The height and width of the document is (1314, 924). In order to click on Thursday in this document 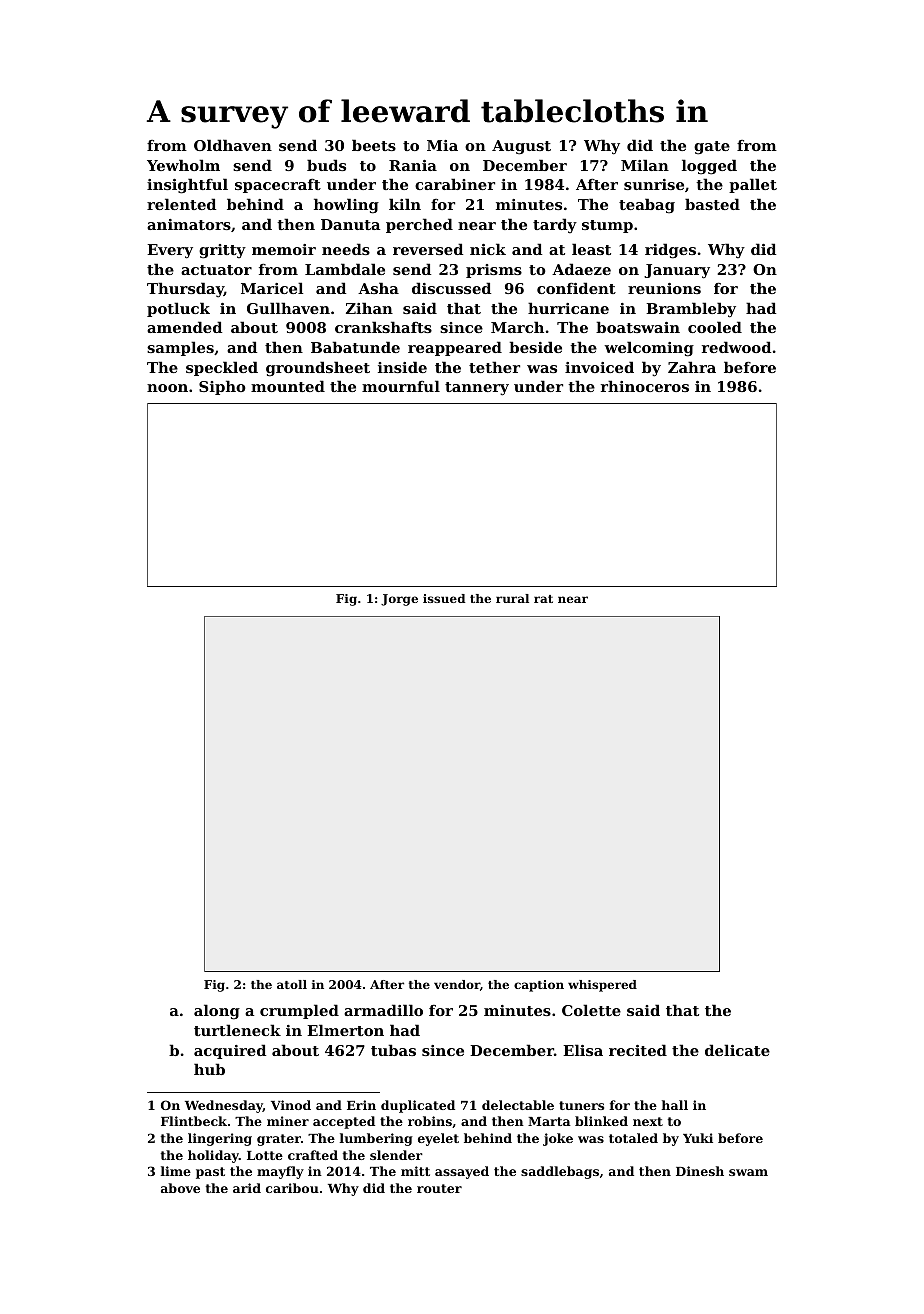, I will do `click(185, 290)`.
